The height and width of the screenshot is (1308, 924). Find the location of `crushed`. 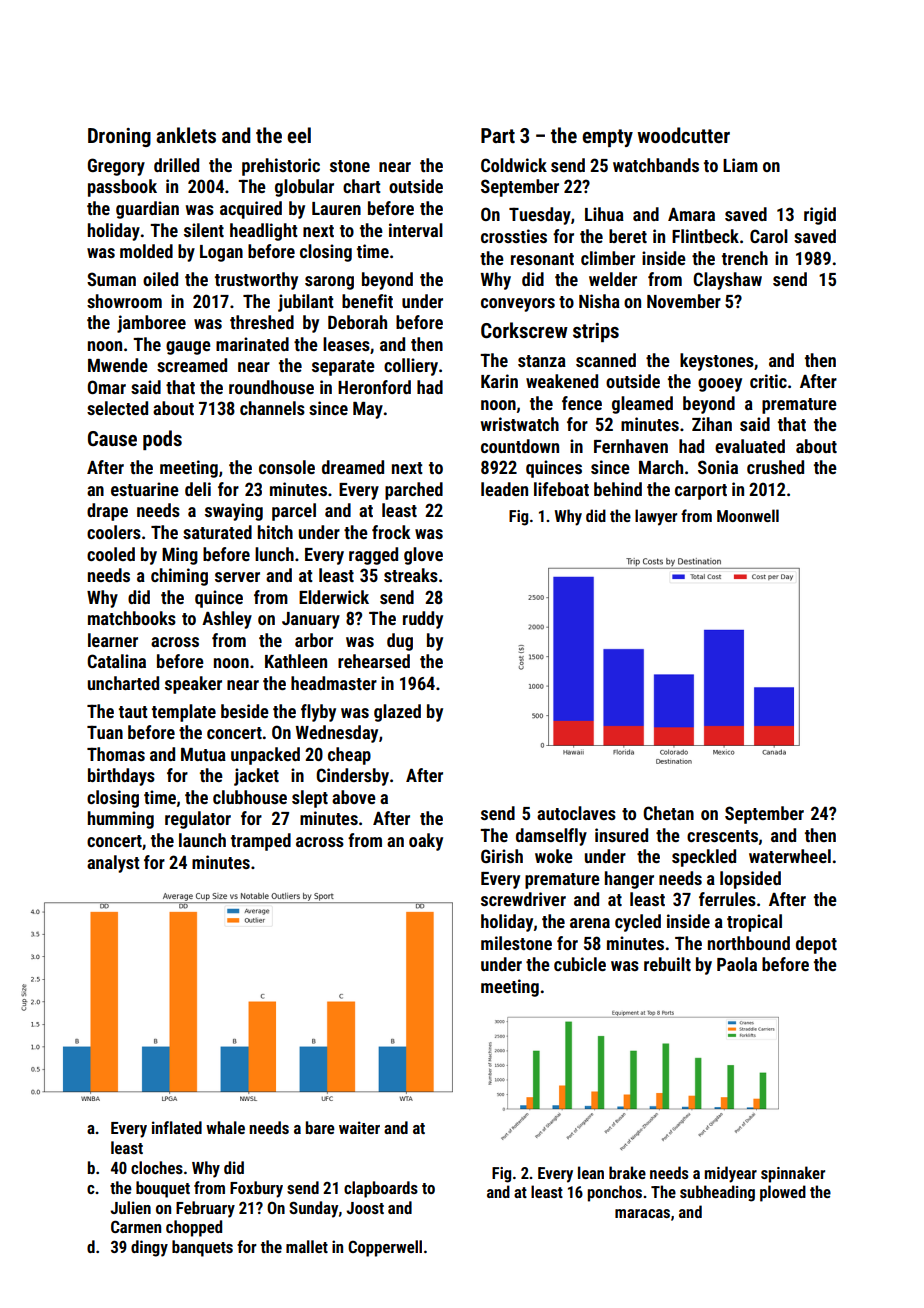

crushed is located at coordinates (775, 467).
